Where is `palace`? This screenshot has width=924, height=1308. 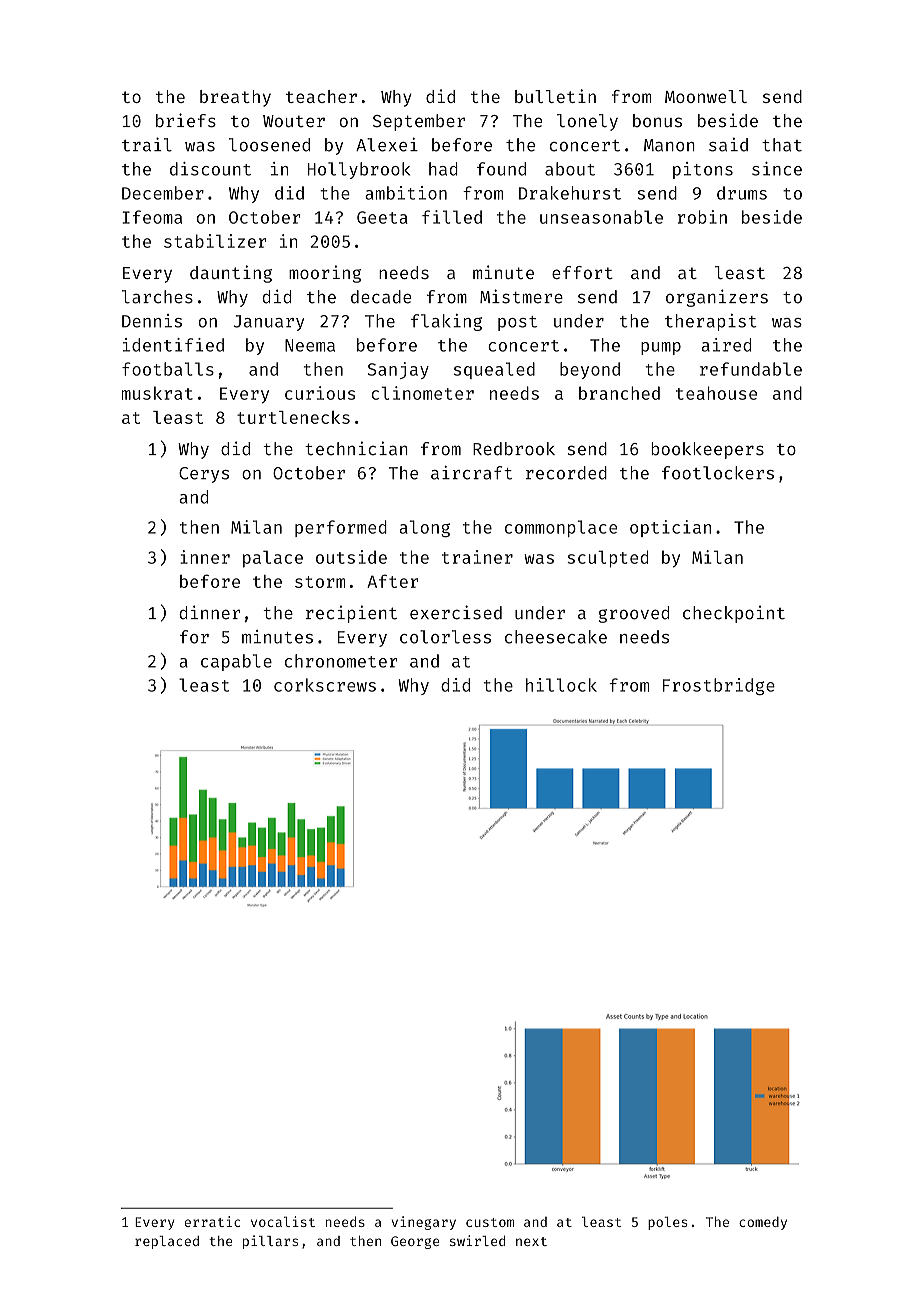
palace is located at coordinates (273, 559).
